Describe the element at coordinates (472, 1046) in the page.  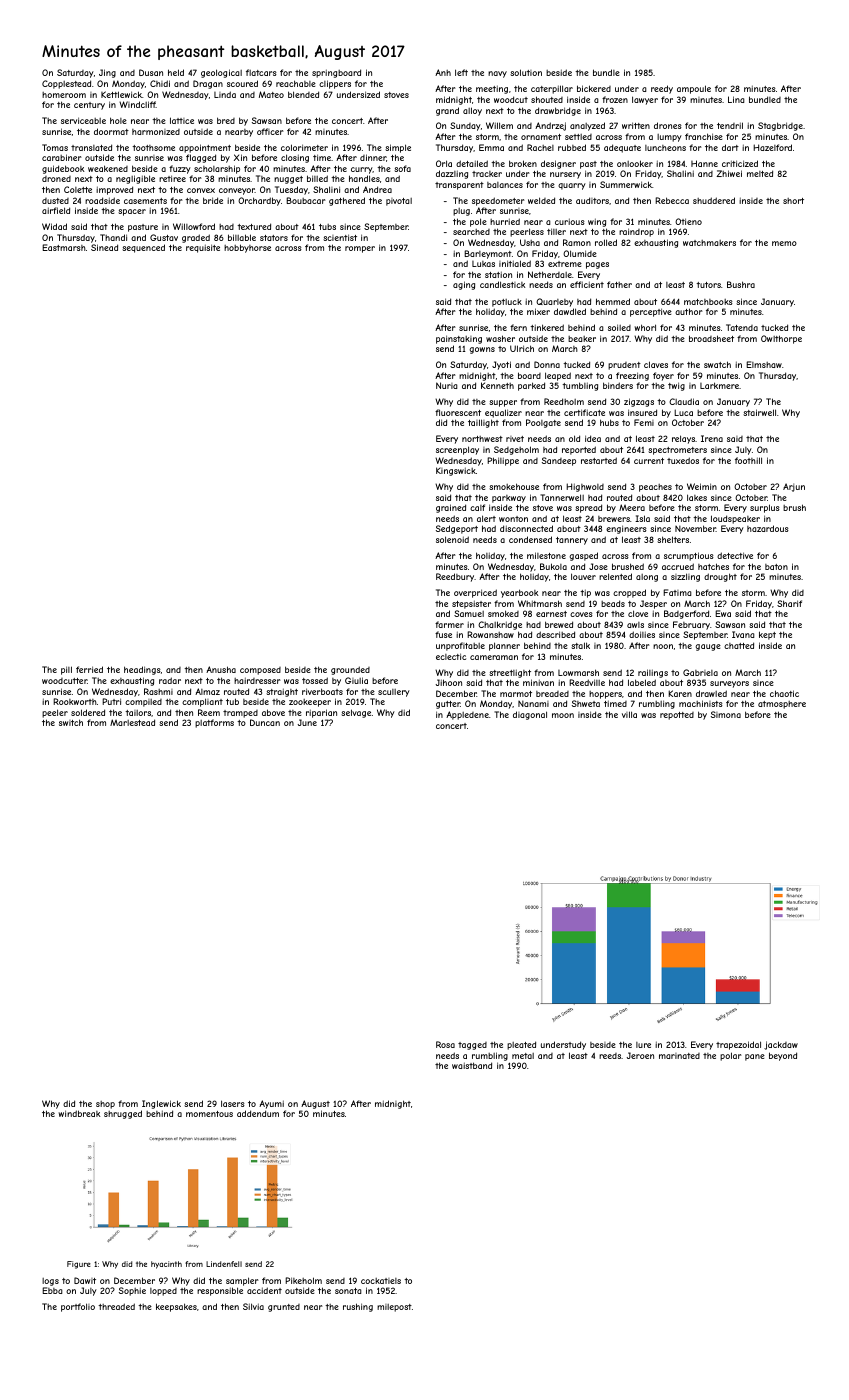
I see `tagged` at that location.
